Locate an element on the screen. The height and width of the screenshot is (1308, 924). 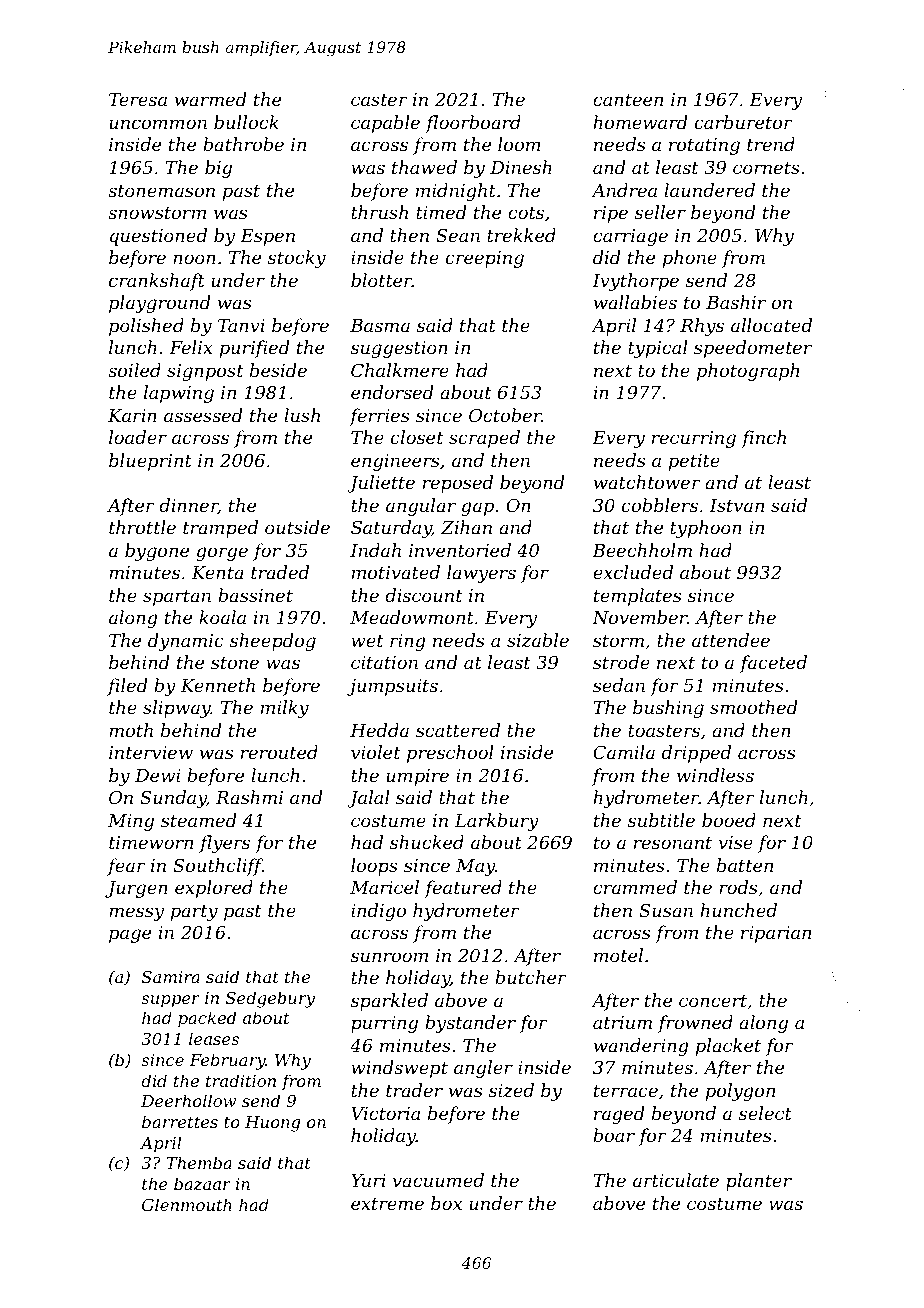
Glenmouth is located at coordinates (187, 1204).
